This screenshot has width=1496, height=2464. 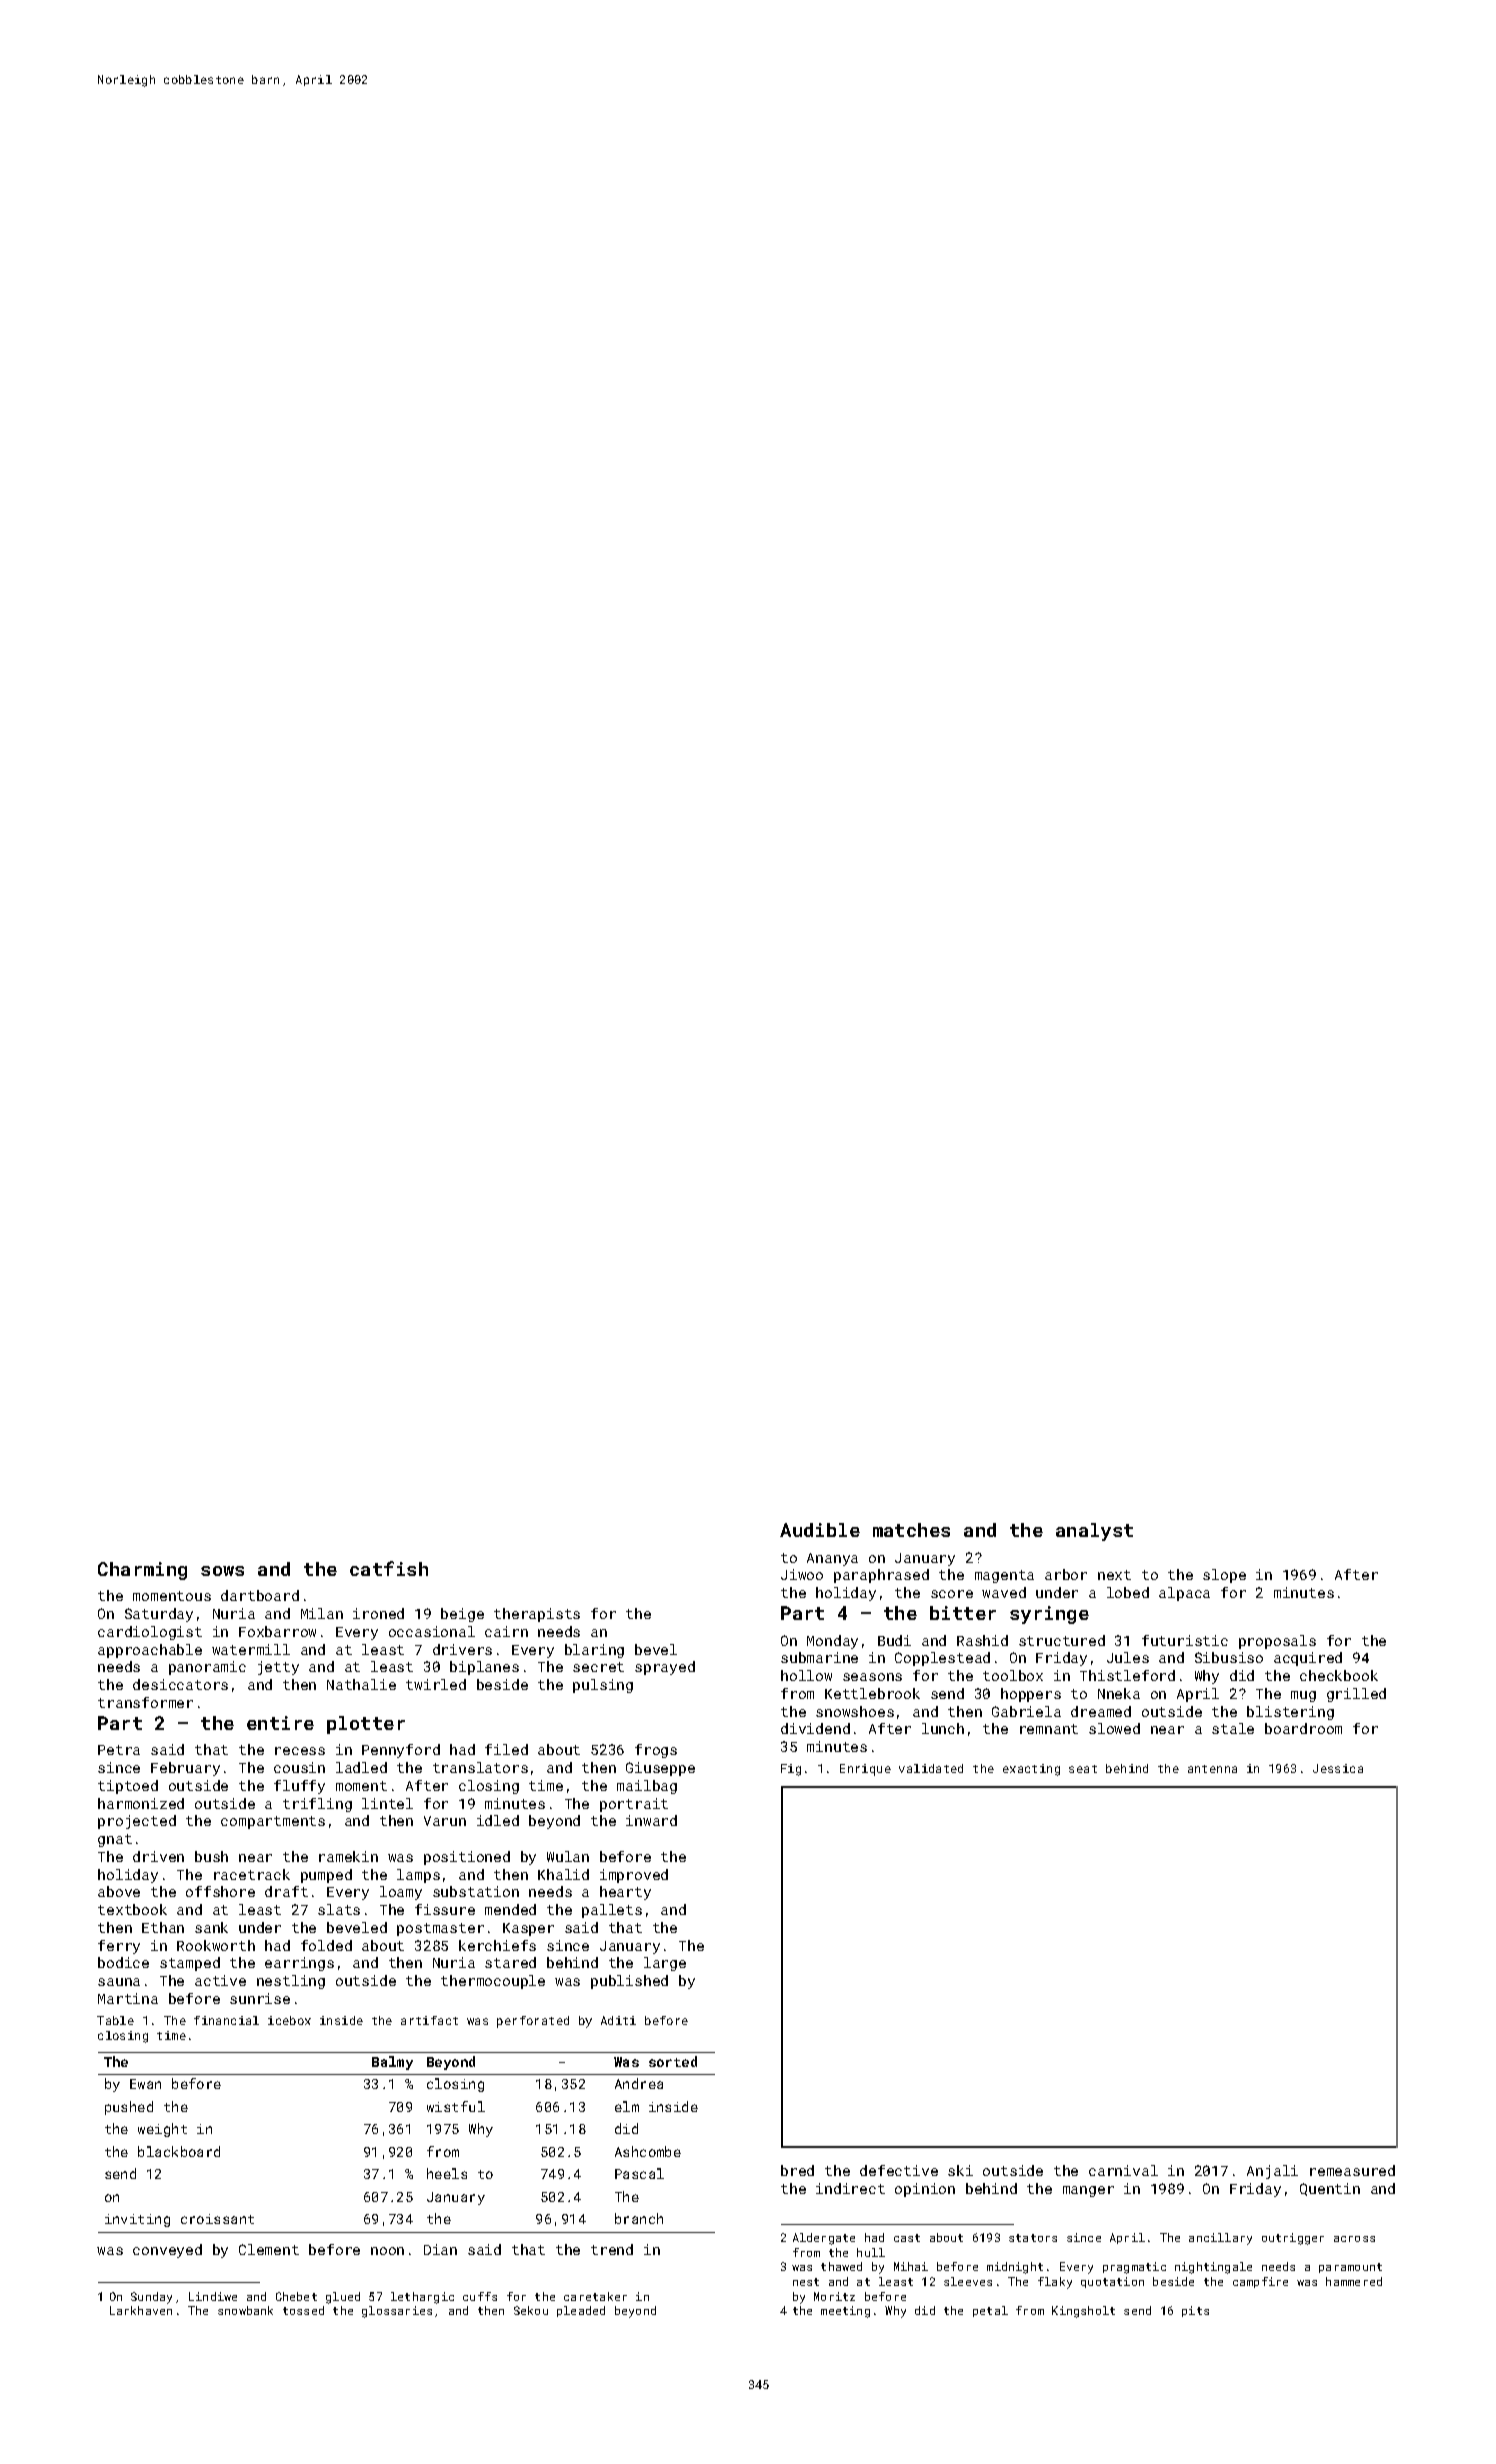 What do you see at coordinates (820, 1530) in the screenshot?
I see `Audible` at bounding box center [820, 1530].
